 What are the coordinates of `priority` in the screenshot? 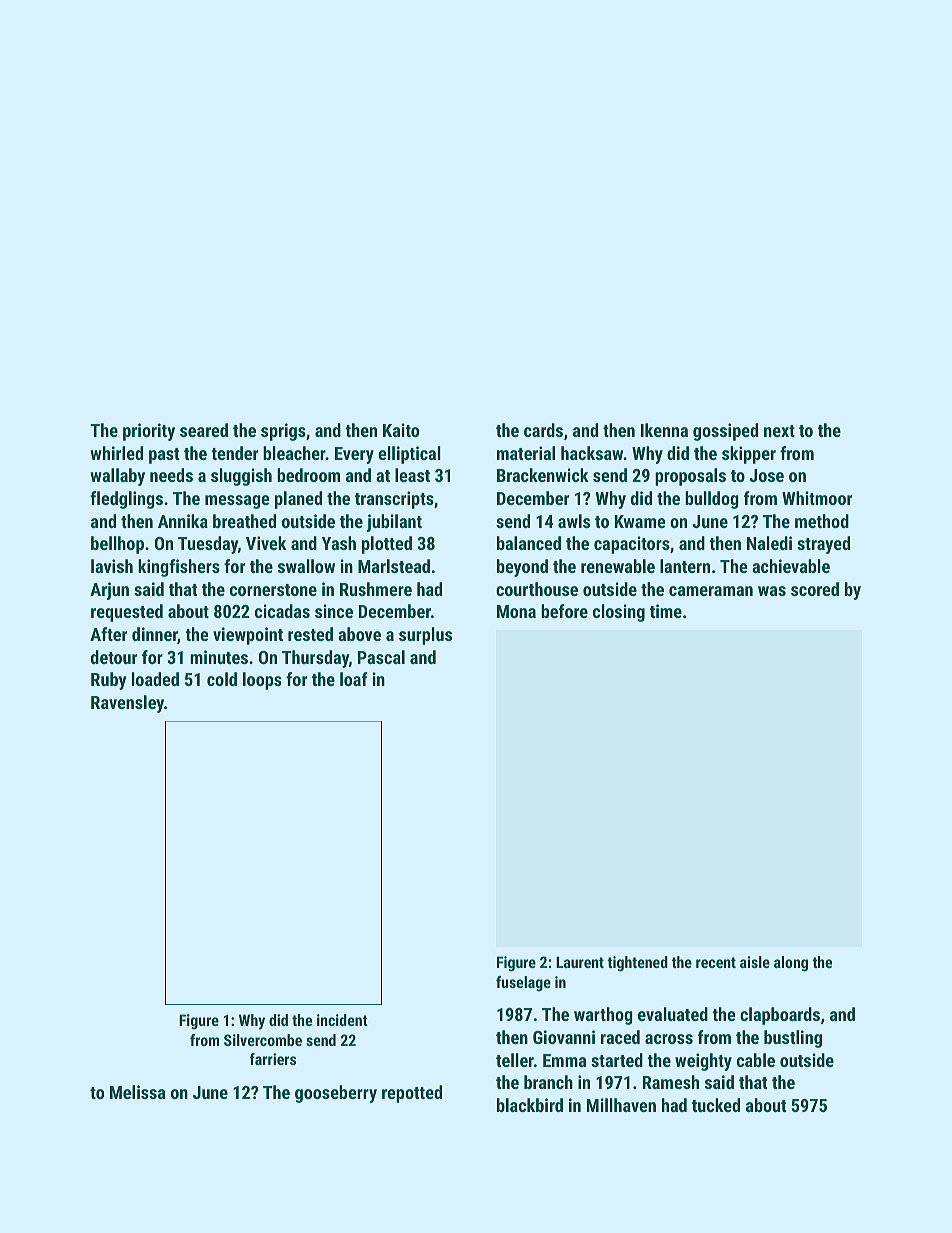 It's located at (149, 432).
